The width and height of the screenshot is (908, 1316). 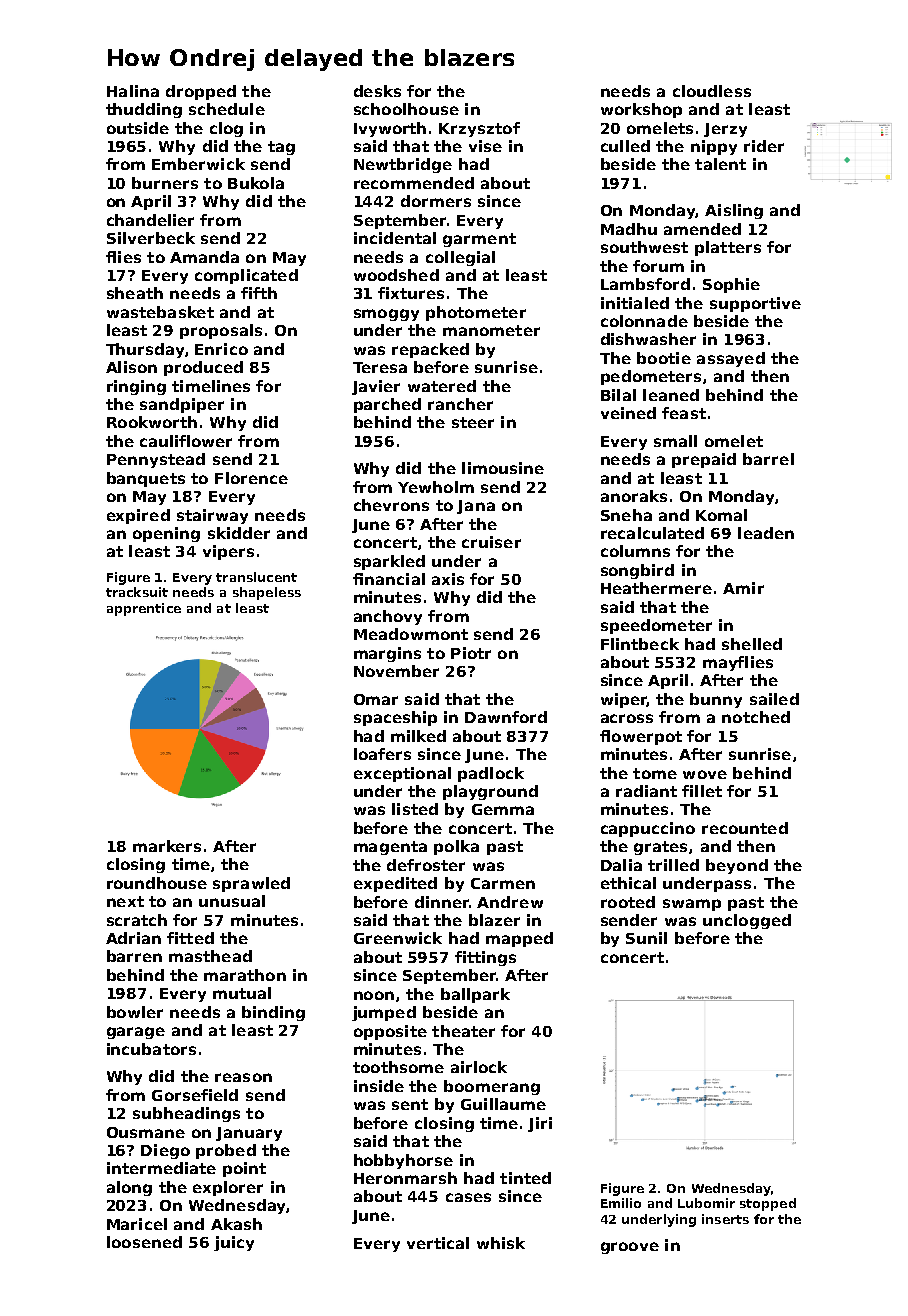 What do you see at coordinates (764, 146) in the screenshot?
I see `rider` at bounding box center [764, 146].
